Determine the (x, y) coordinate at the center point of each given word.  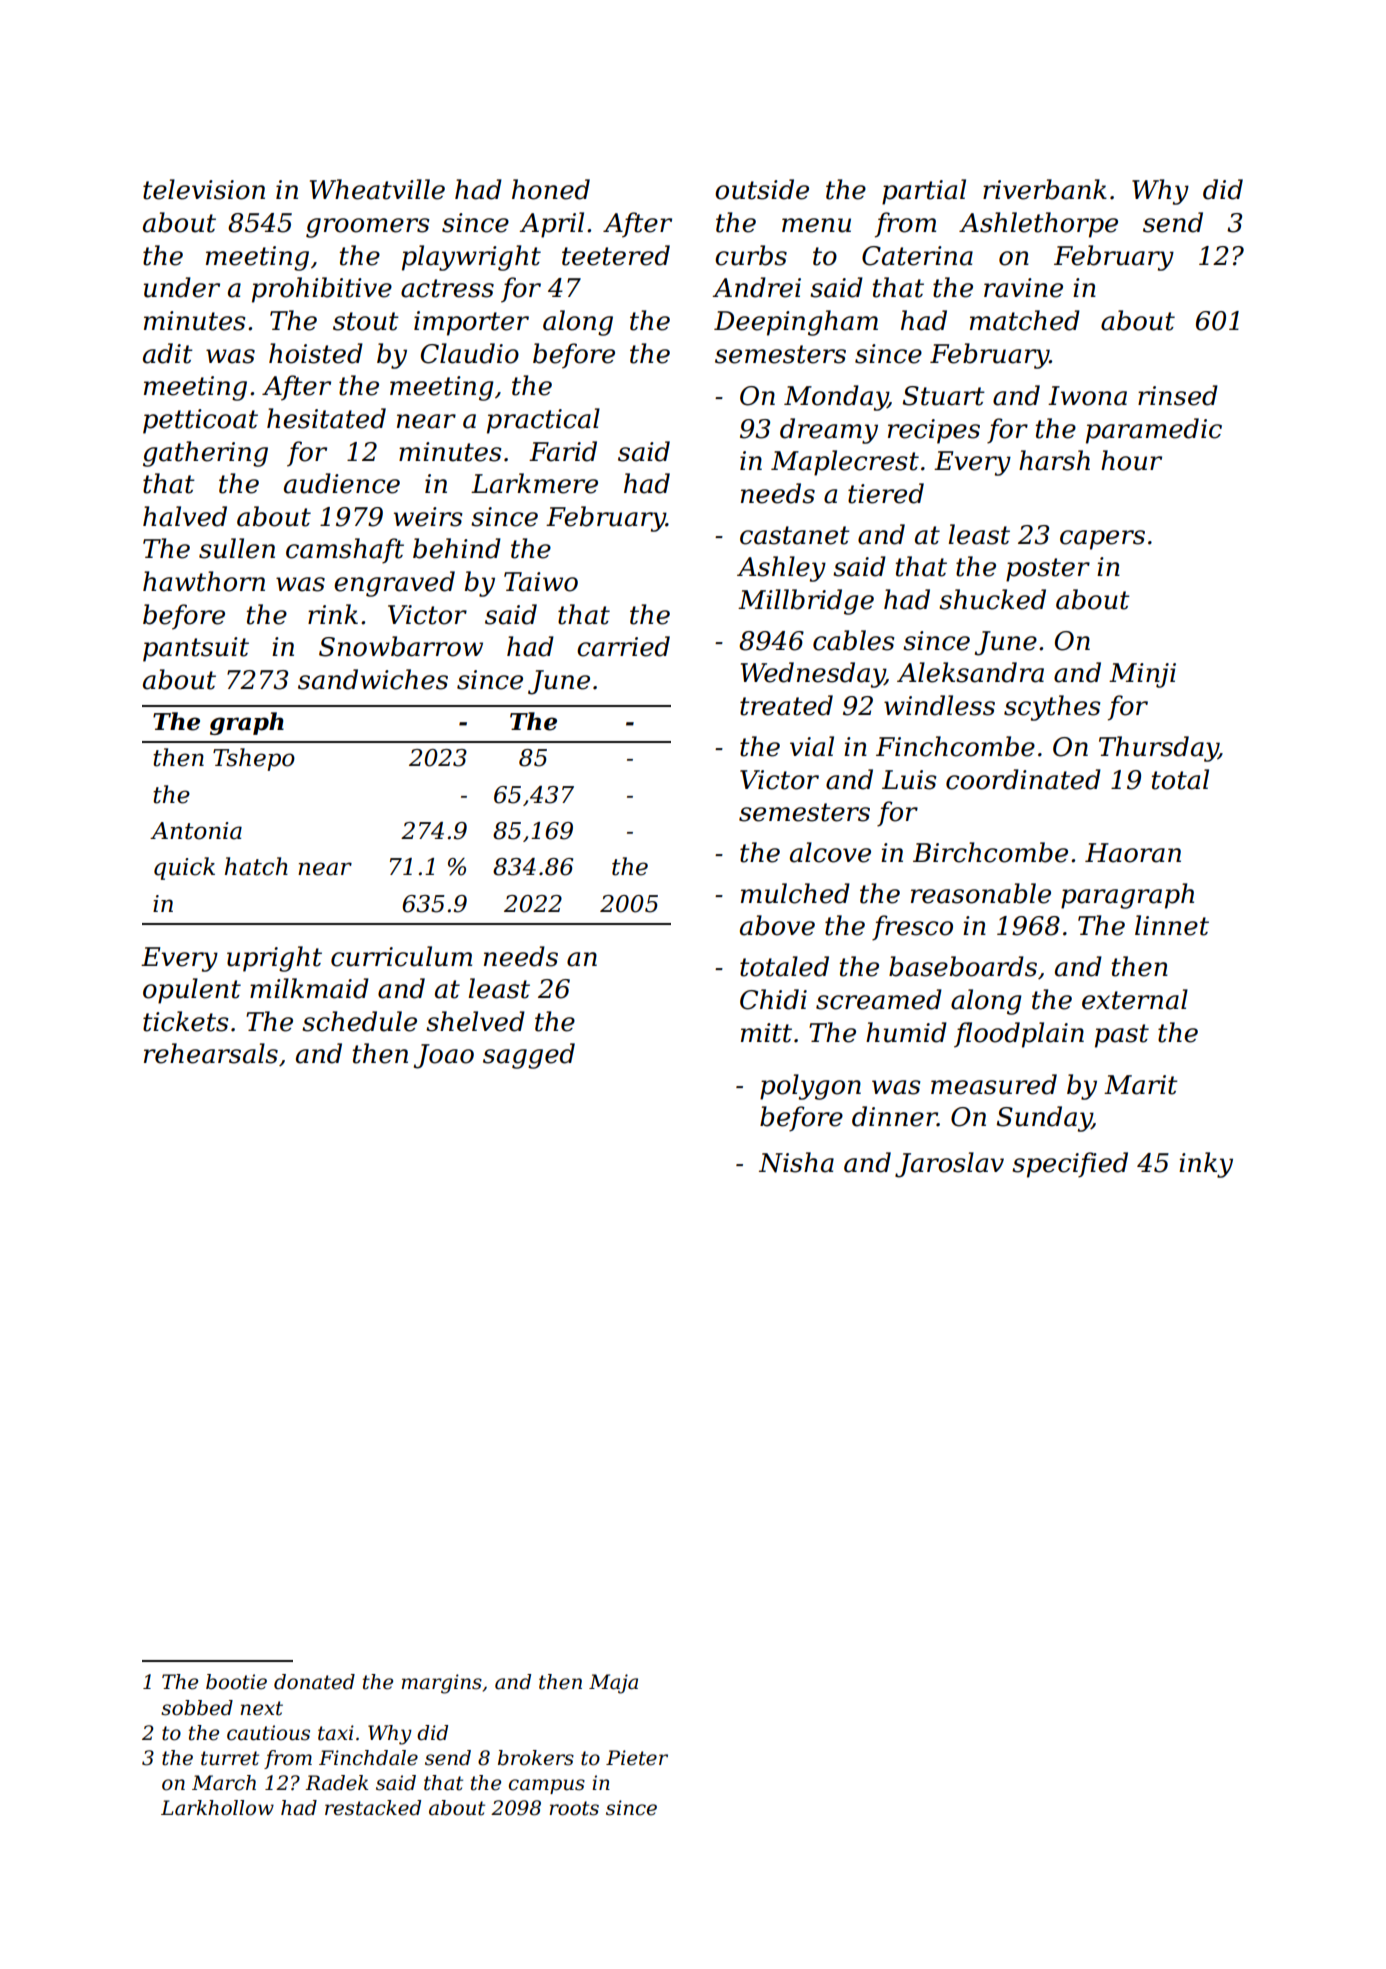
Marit (1141, 1085)
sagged (529, 1056)
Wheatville (377, 189)
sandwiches (373, 679)
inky (1206, 1165)
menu (816, 225)
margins (441, 1684)
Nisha (796, 1162)
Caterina (917, 256)
